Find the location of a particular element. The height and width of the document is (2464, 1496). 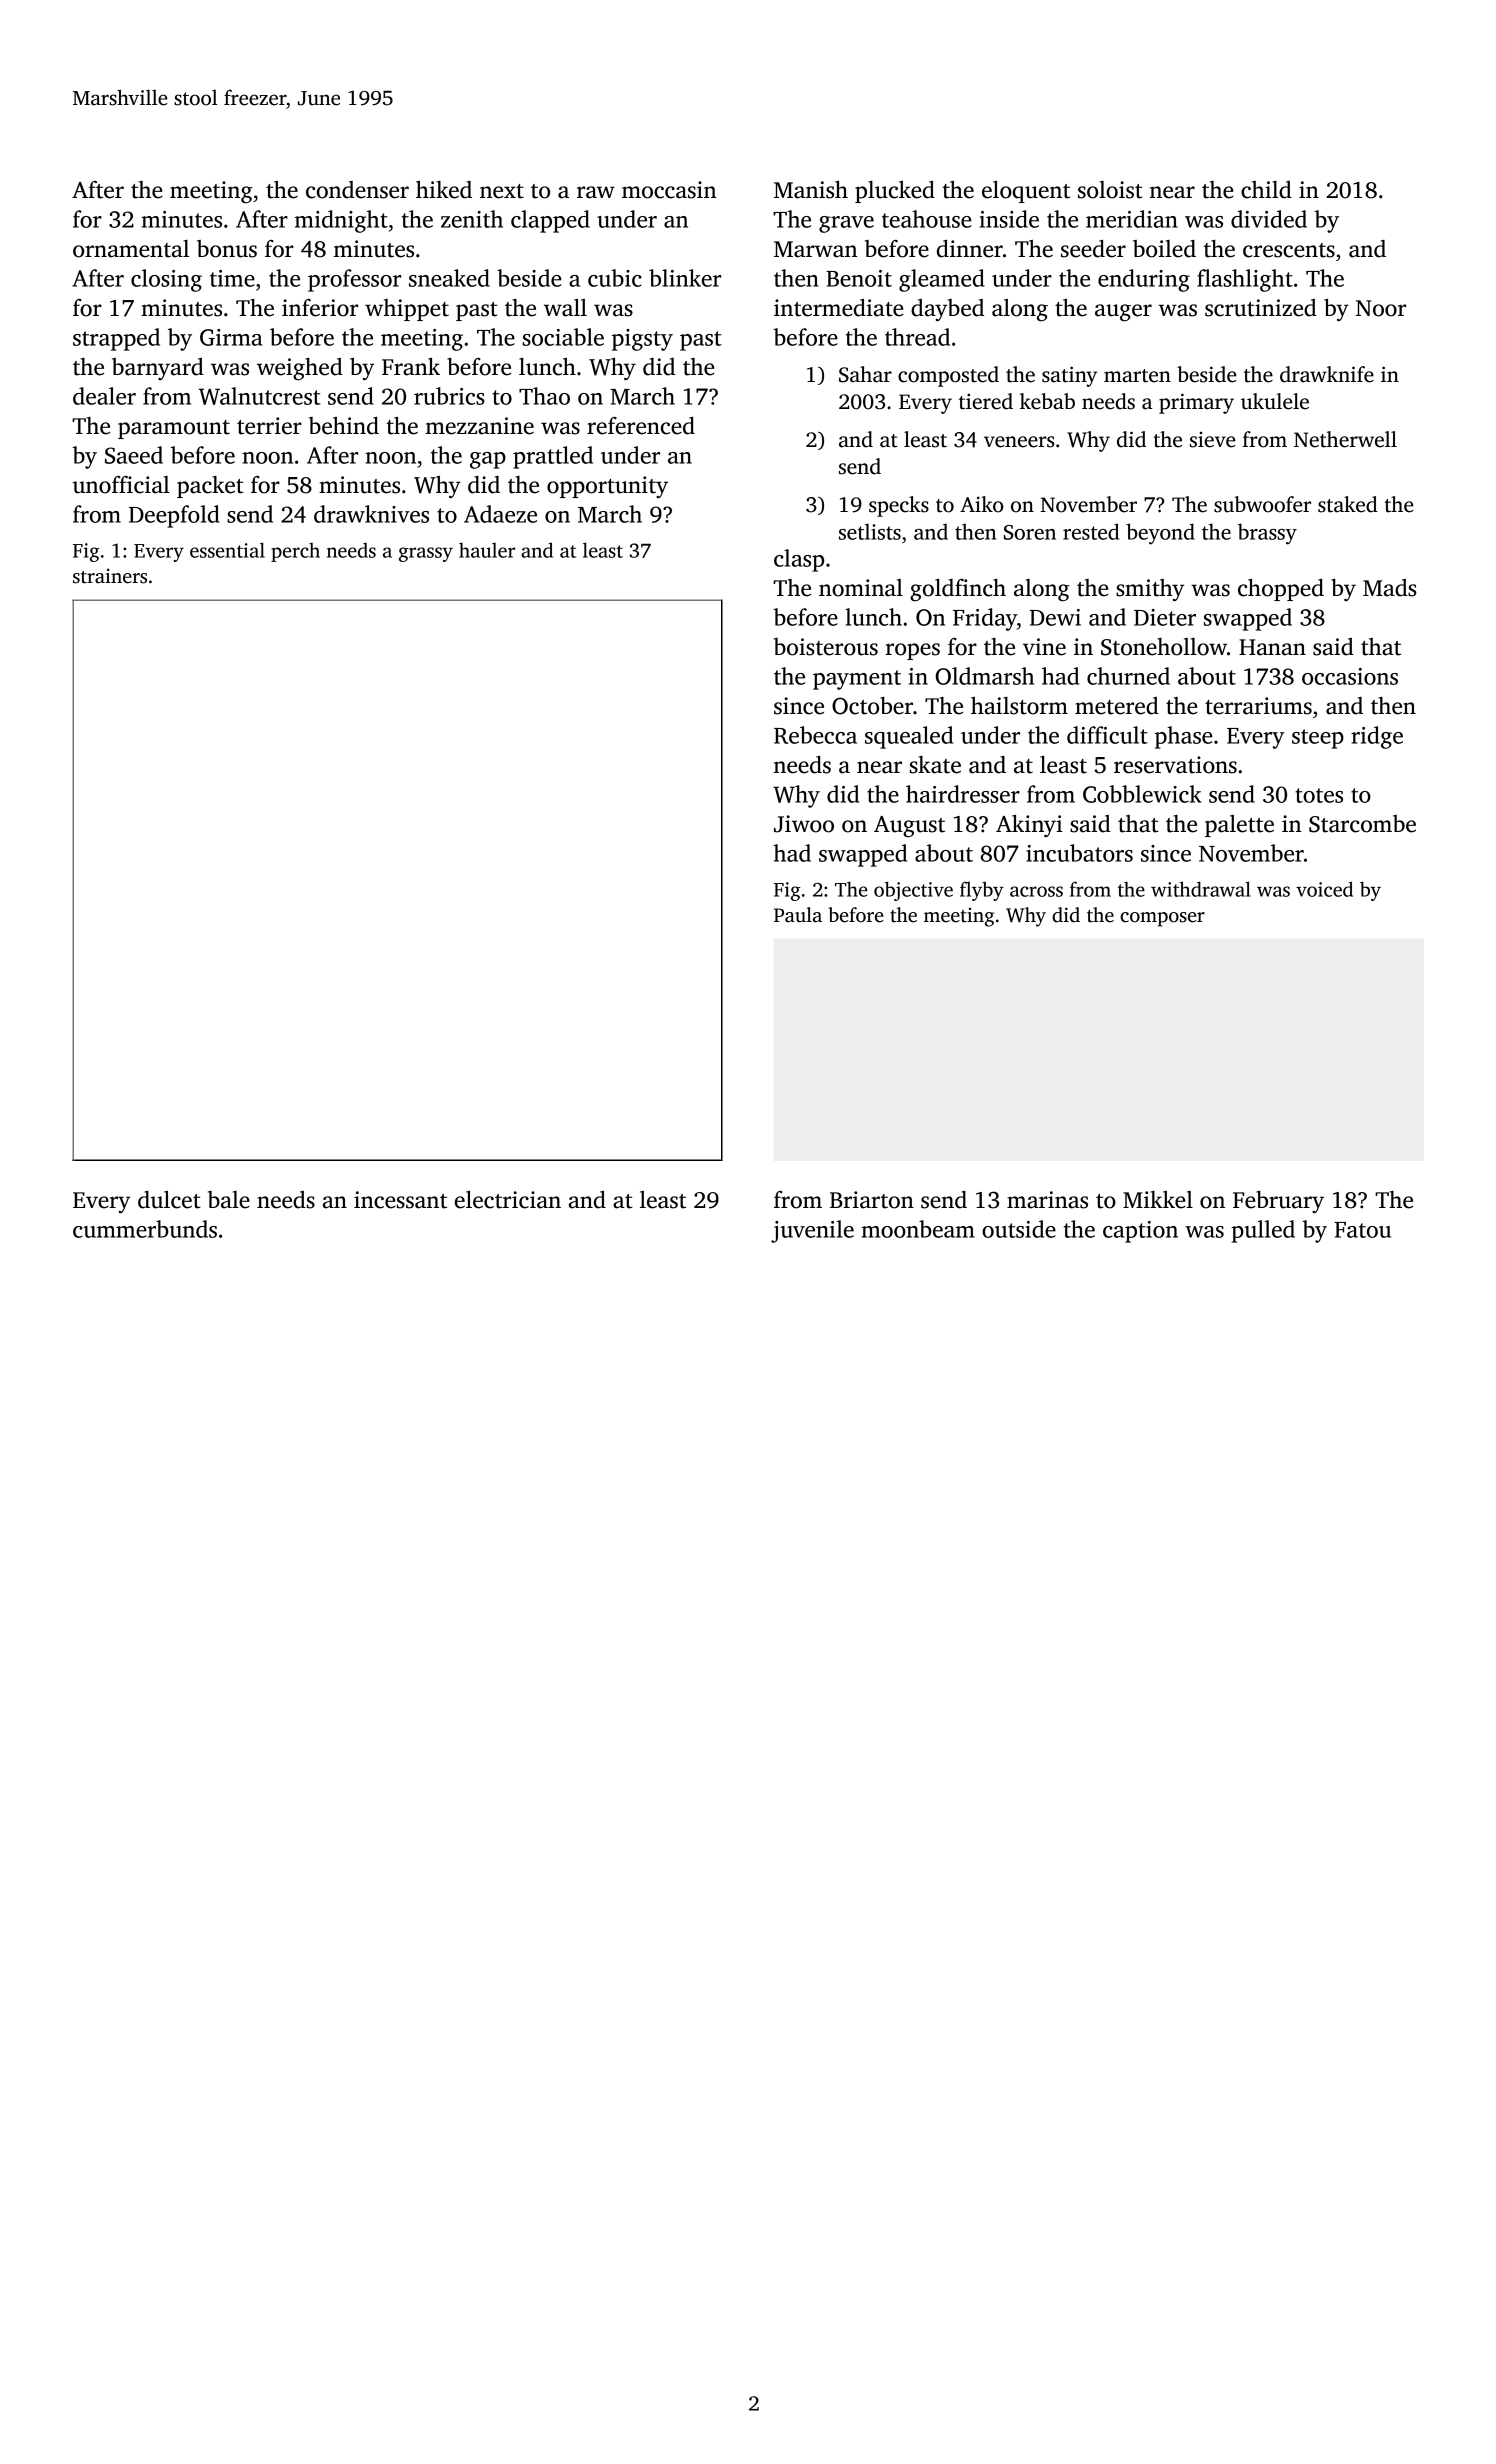

cubic is located at coordinates (615, 278).
